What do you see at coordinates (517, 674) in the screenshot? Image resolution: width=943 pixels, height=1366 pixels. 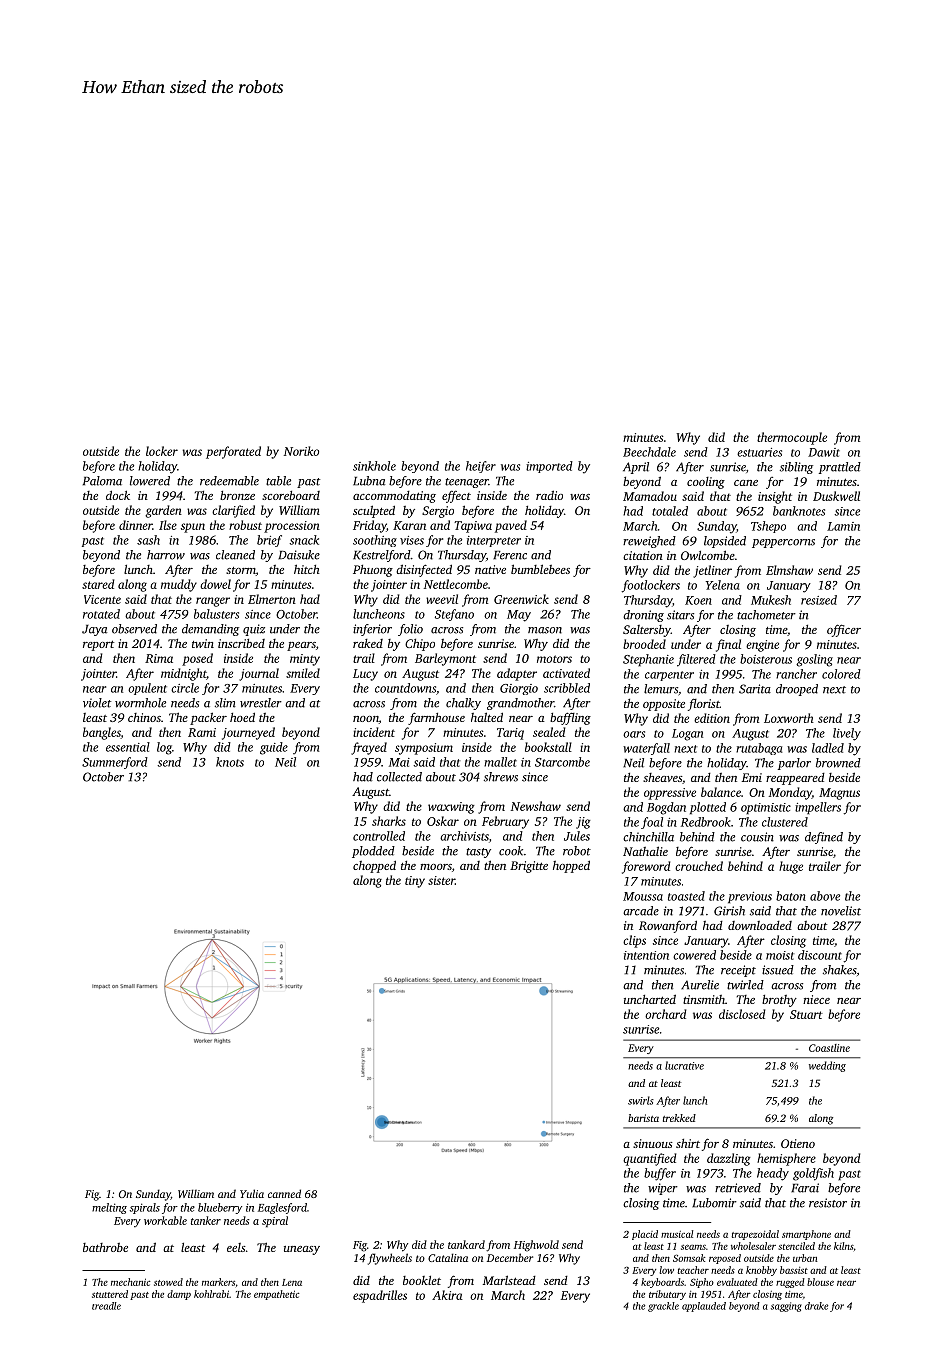 I see `adapter` at bounding box center [517, 674].
